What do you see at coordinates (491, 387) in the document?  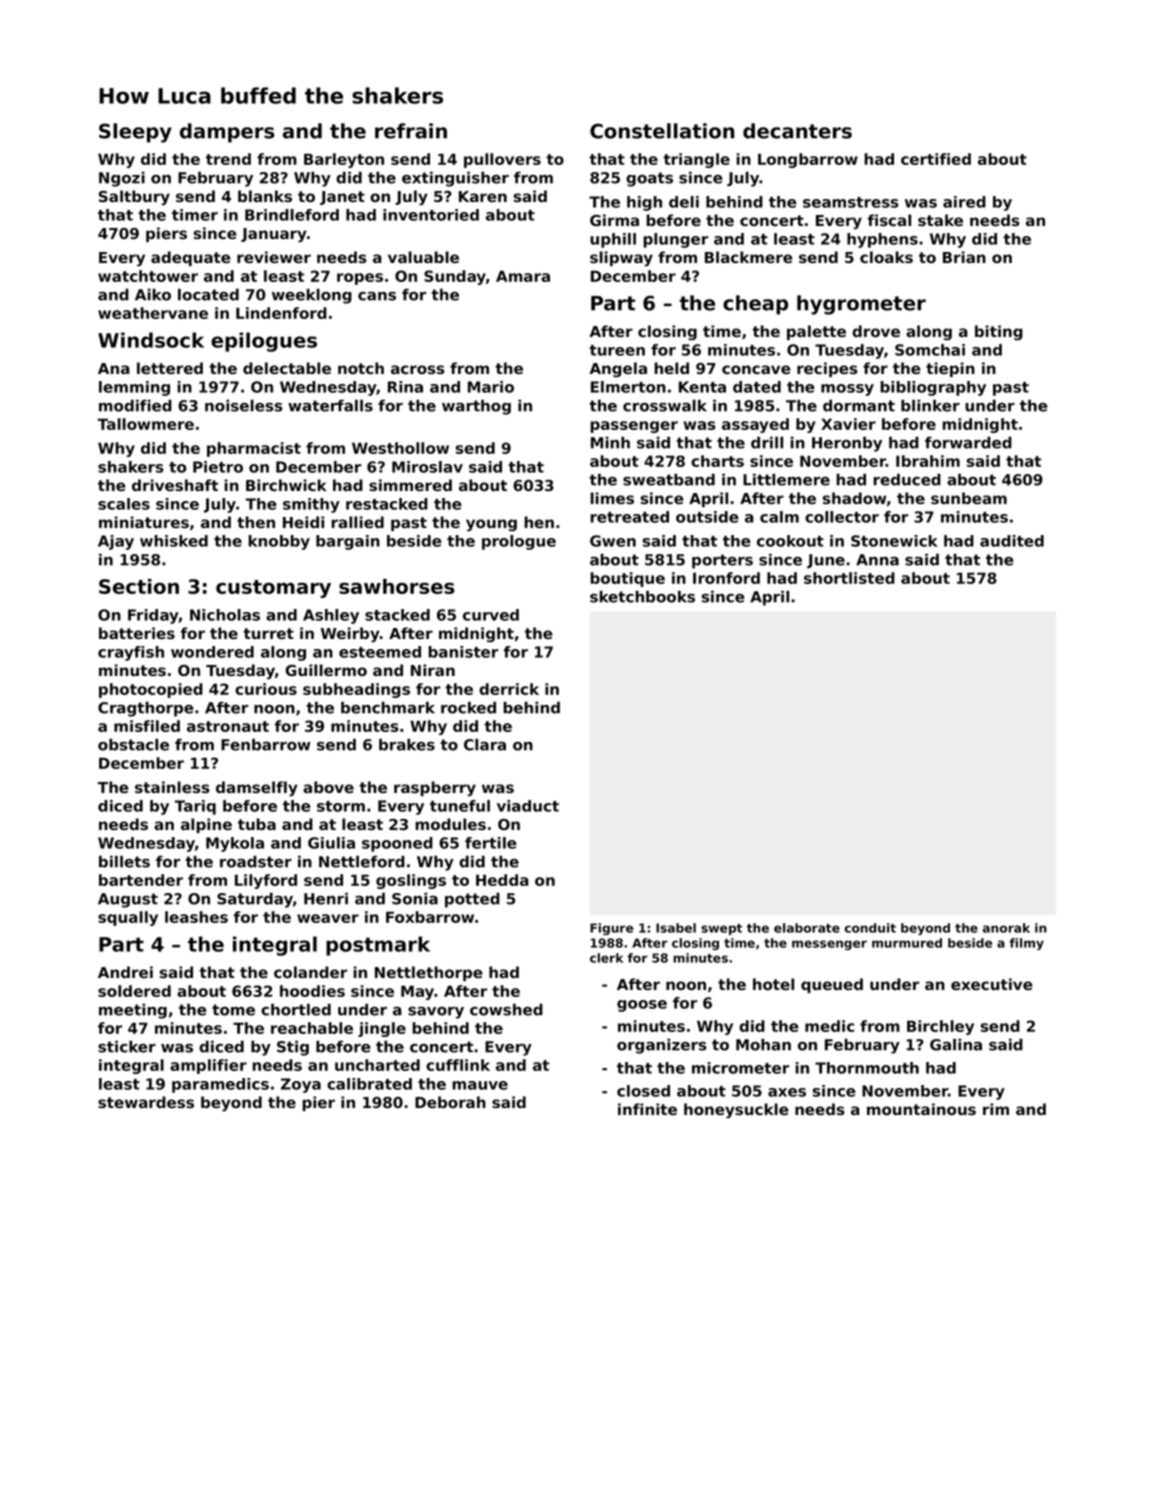 I see `Mario` at bounding box center [491, 387].
